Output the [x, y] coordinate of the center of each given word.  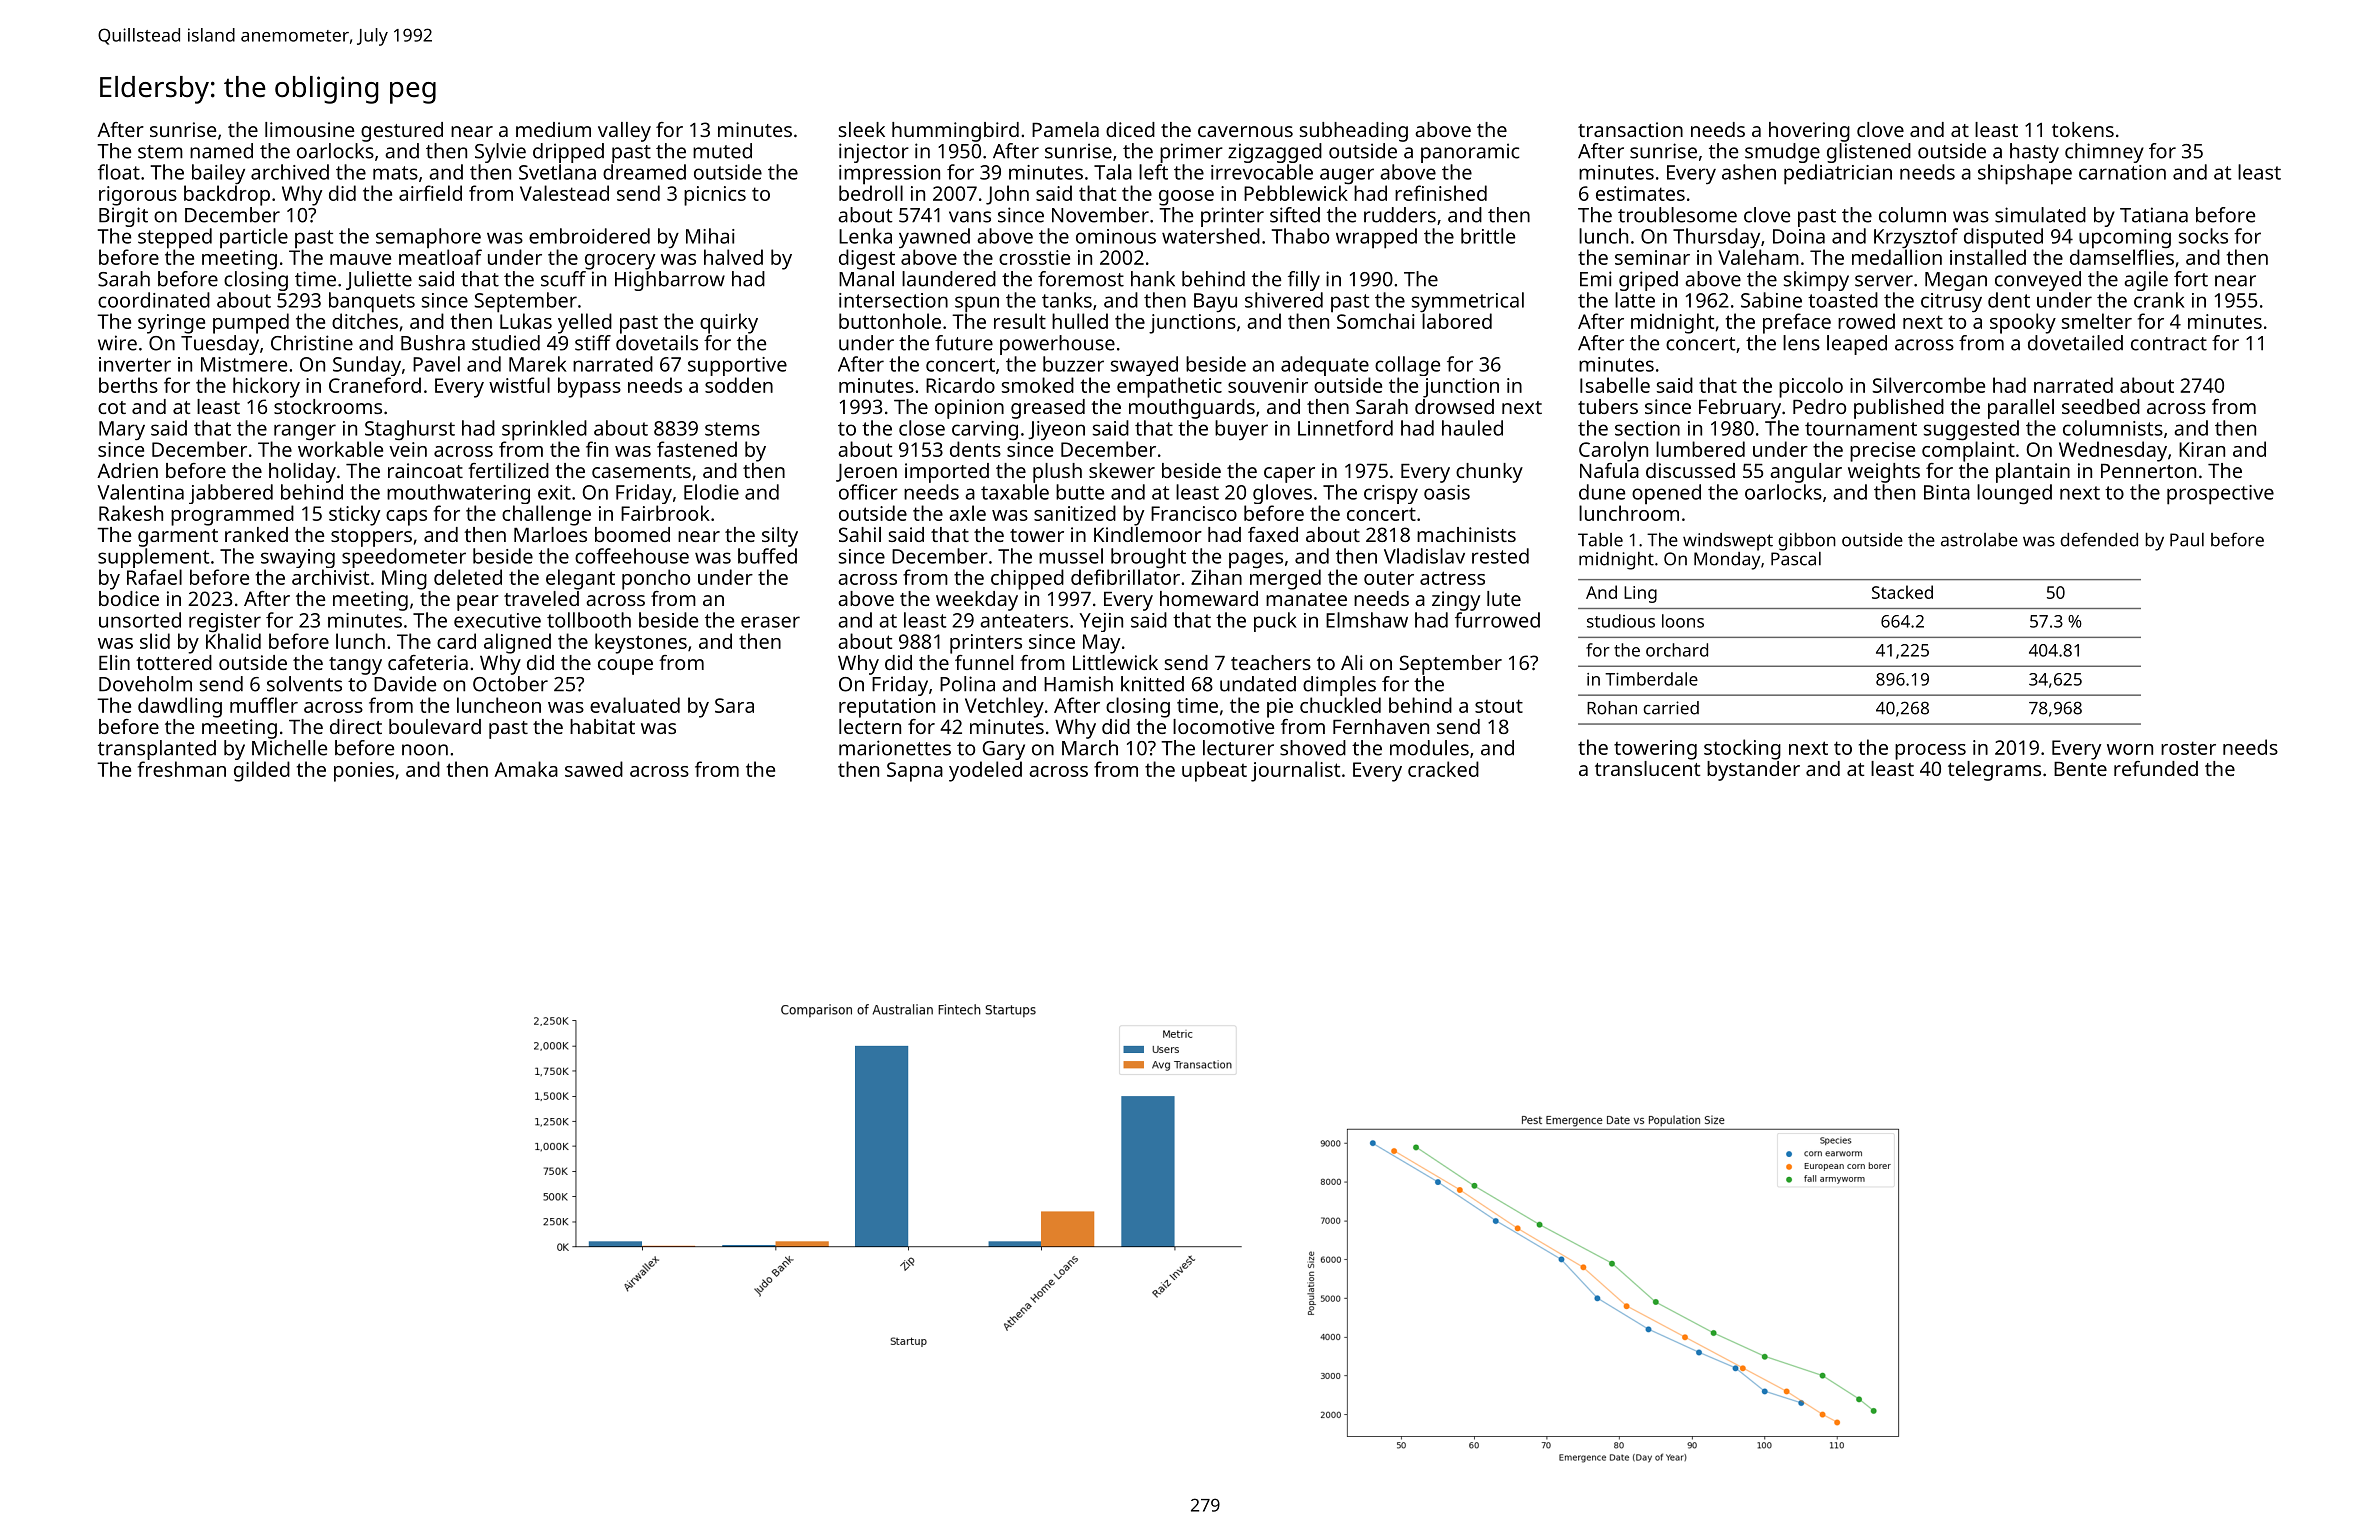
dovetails [657, 343]
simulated [2040, 215]
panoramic [1470, 153]
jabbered [231, 494]
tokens [2083, 129]
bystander [1753, 771]
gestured [402, 132]
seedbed [2101, 406]
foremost [1081, 279]
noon [425, 750]
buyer [1241, 430]
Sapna [915, 772]
